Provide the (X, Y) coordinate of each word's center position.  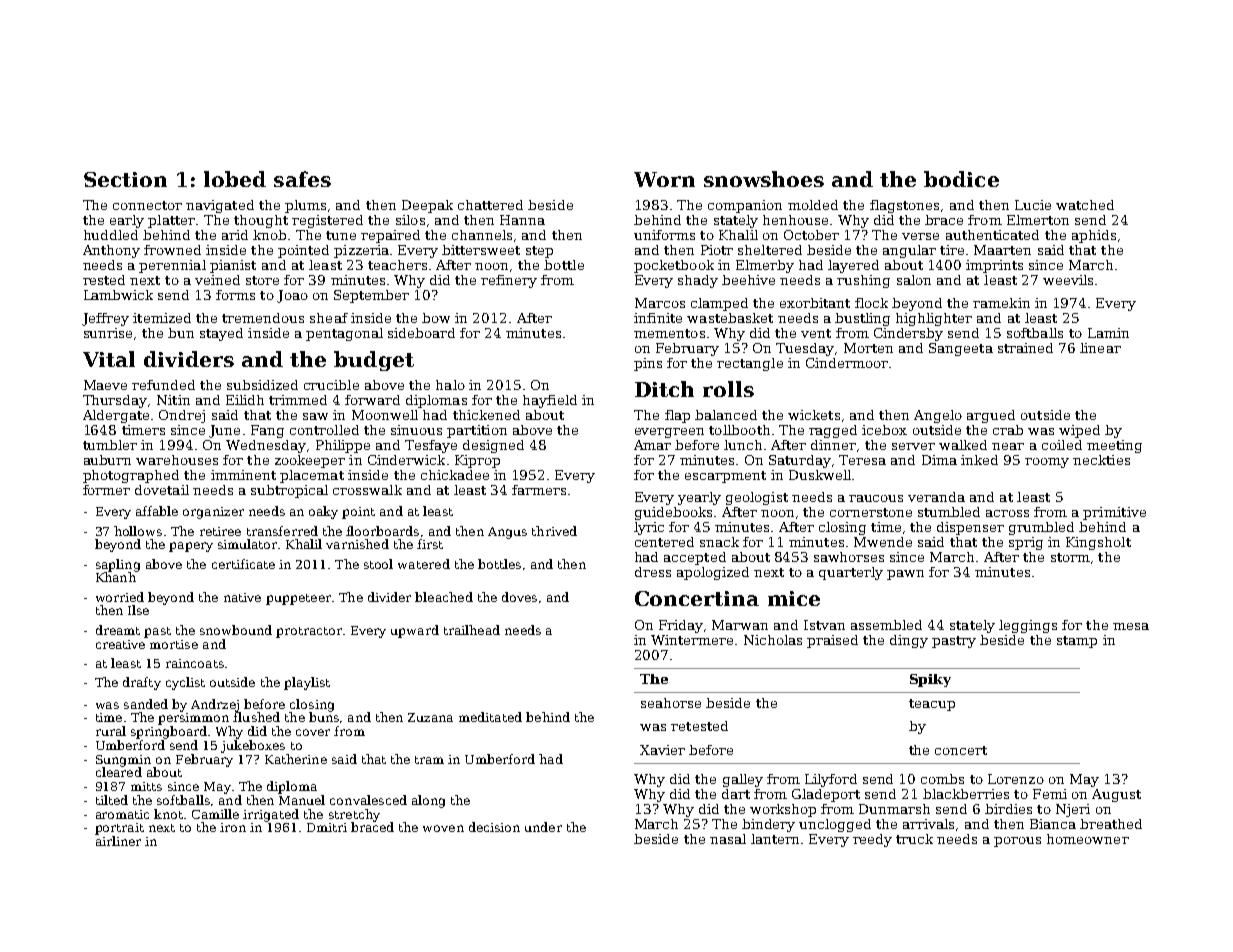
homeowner (1088, 839)
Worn (664, 179)
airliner (118, 841)
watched (1085, 205)
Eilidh (245, 400)
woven (443, 828)
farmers (539, 490)
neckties (1101, 460)
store (262, 280)
